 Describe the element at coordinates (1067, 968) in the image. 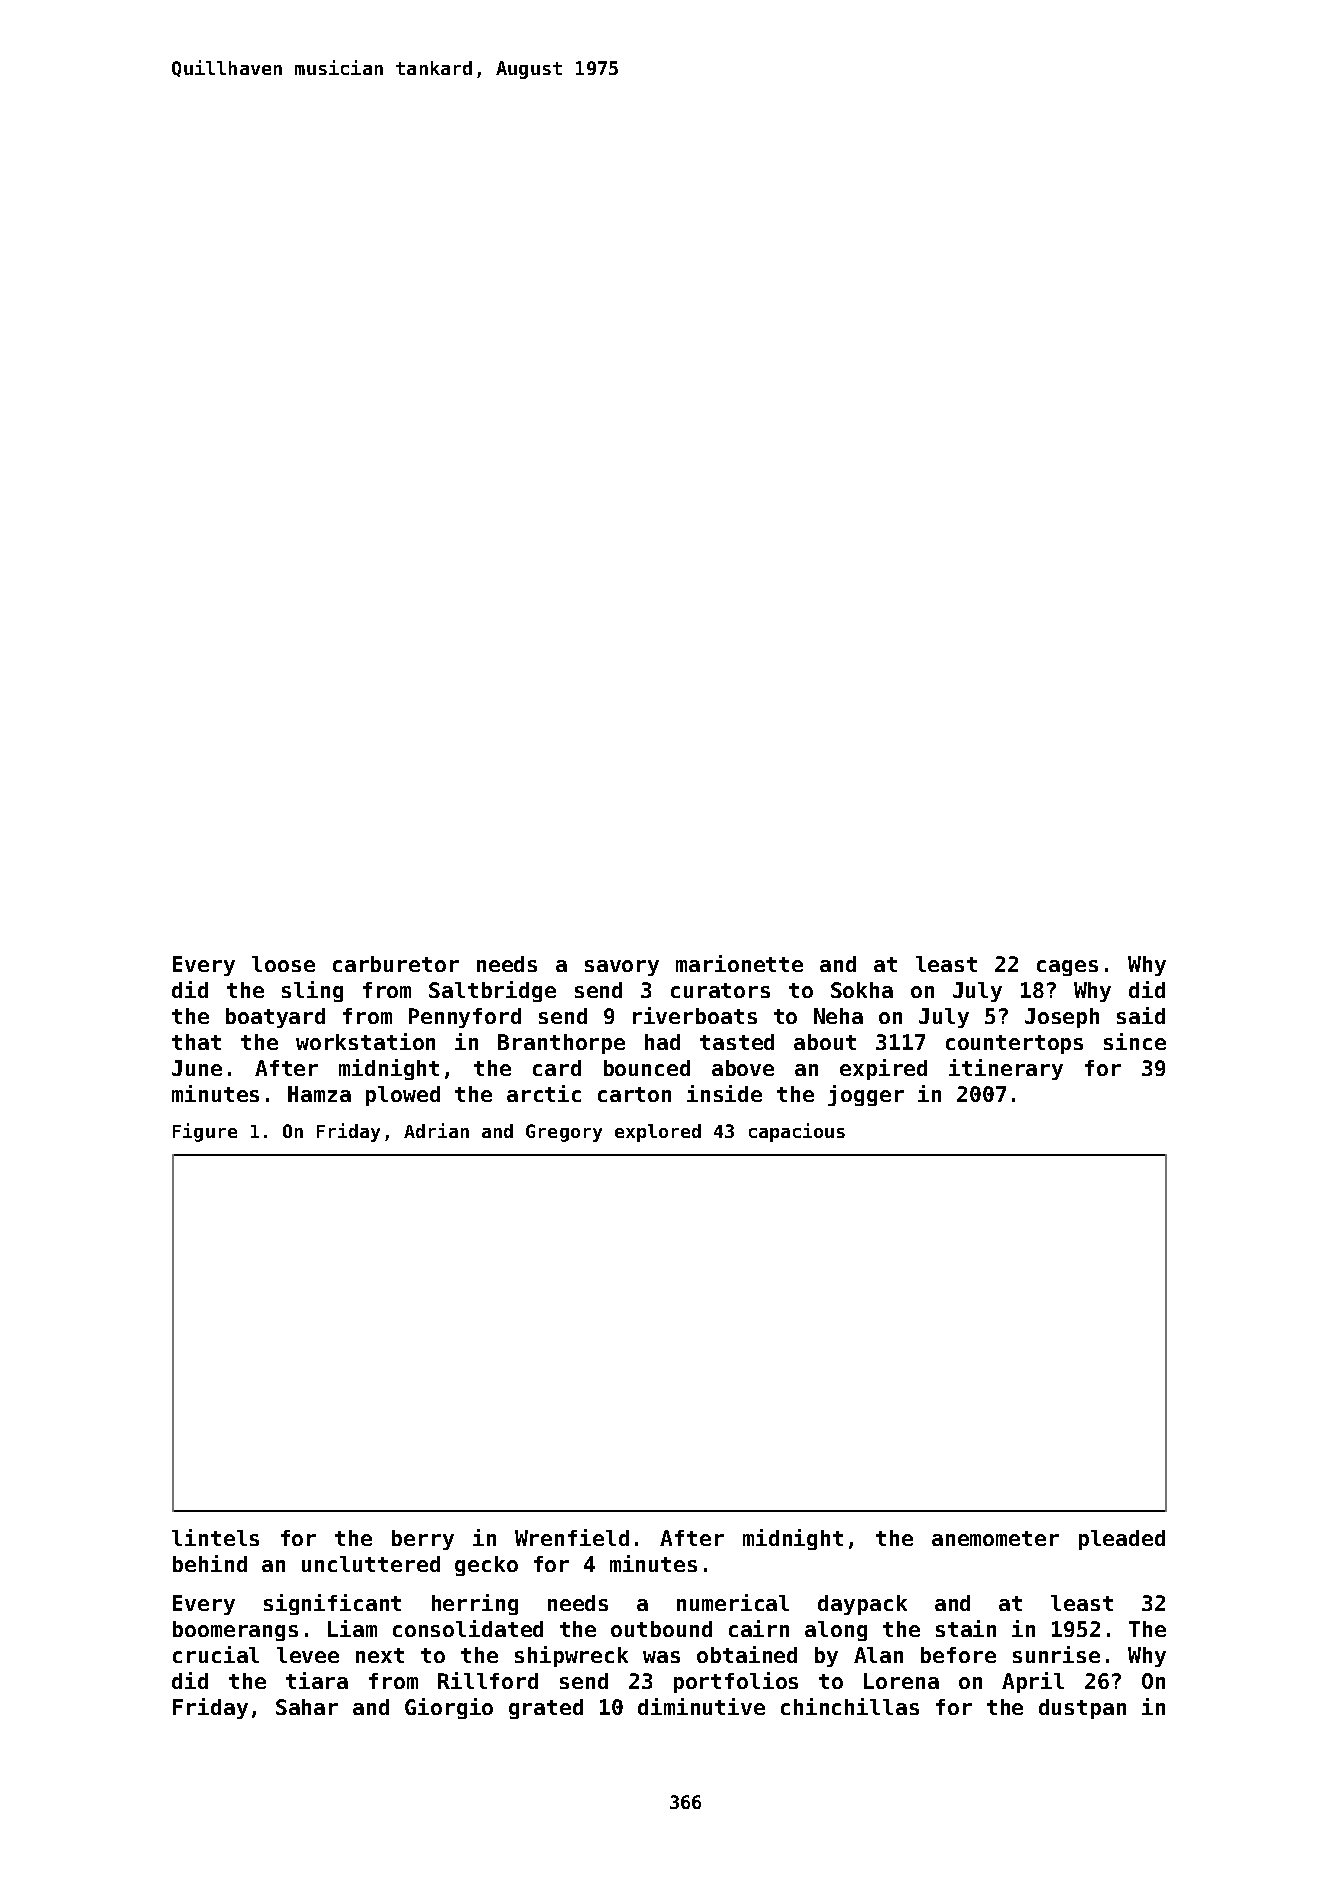

I see `cages` at that location.
